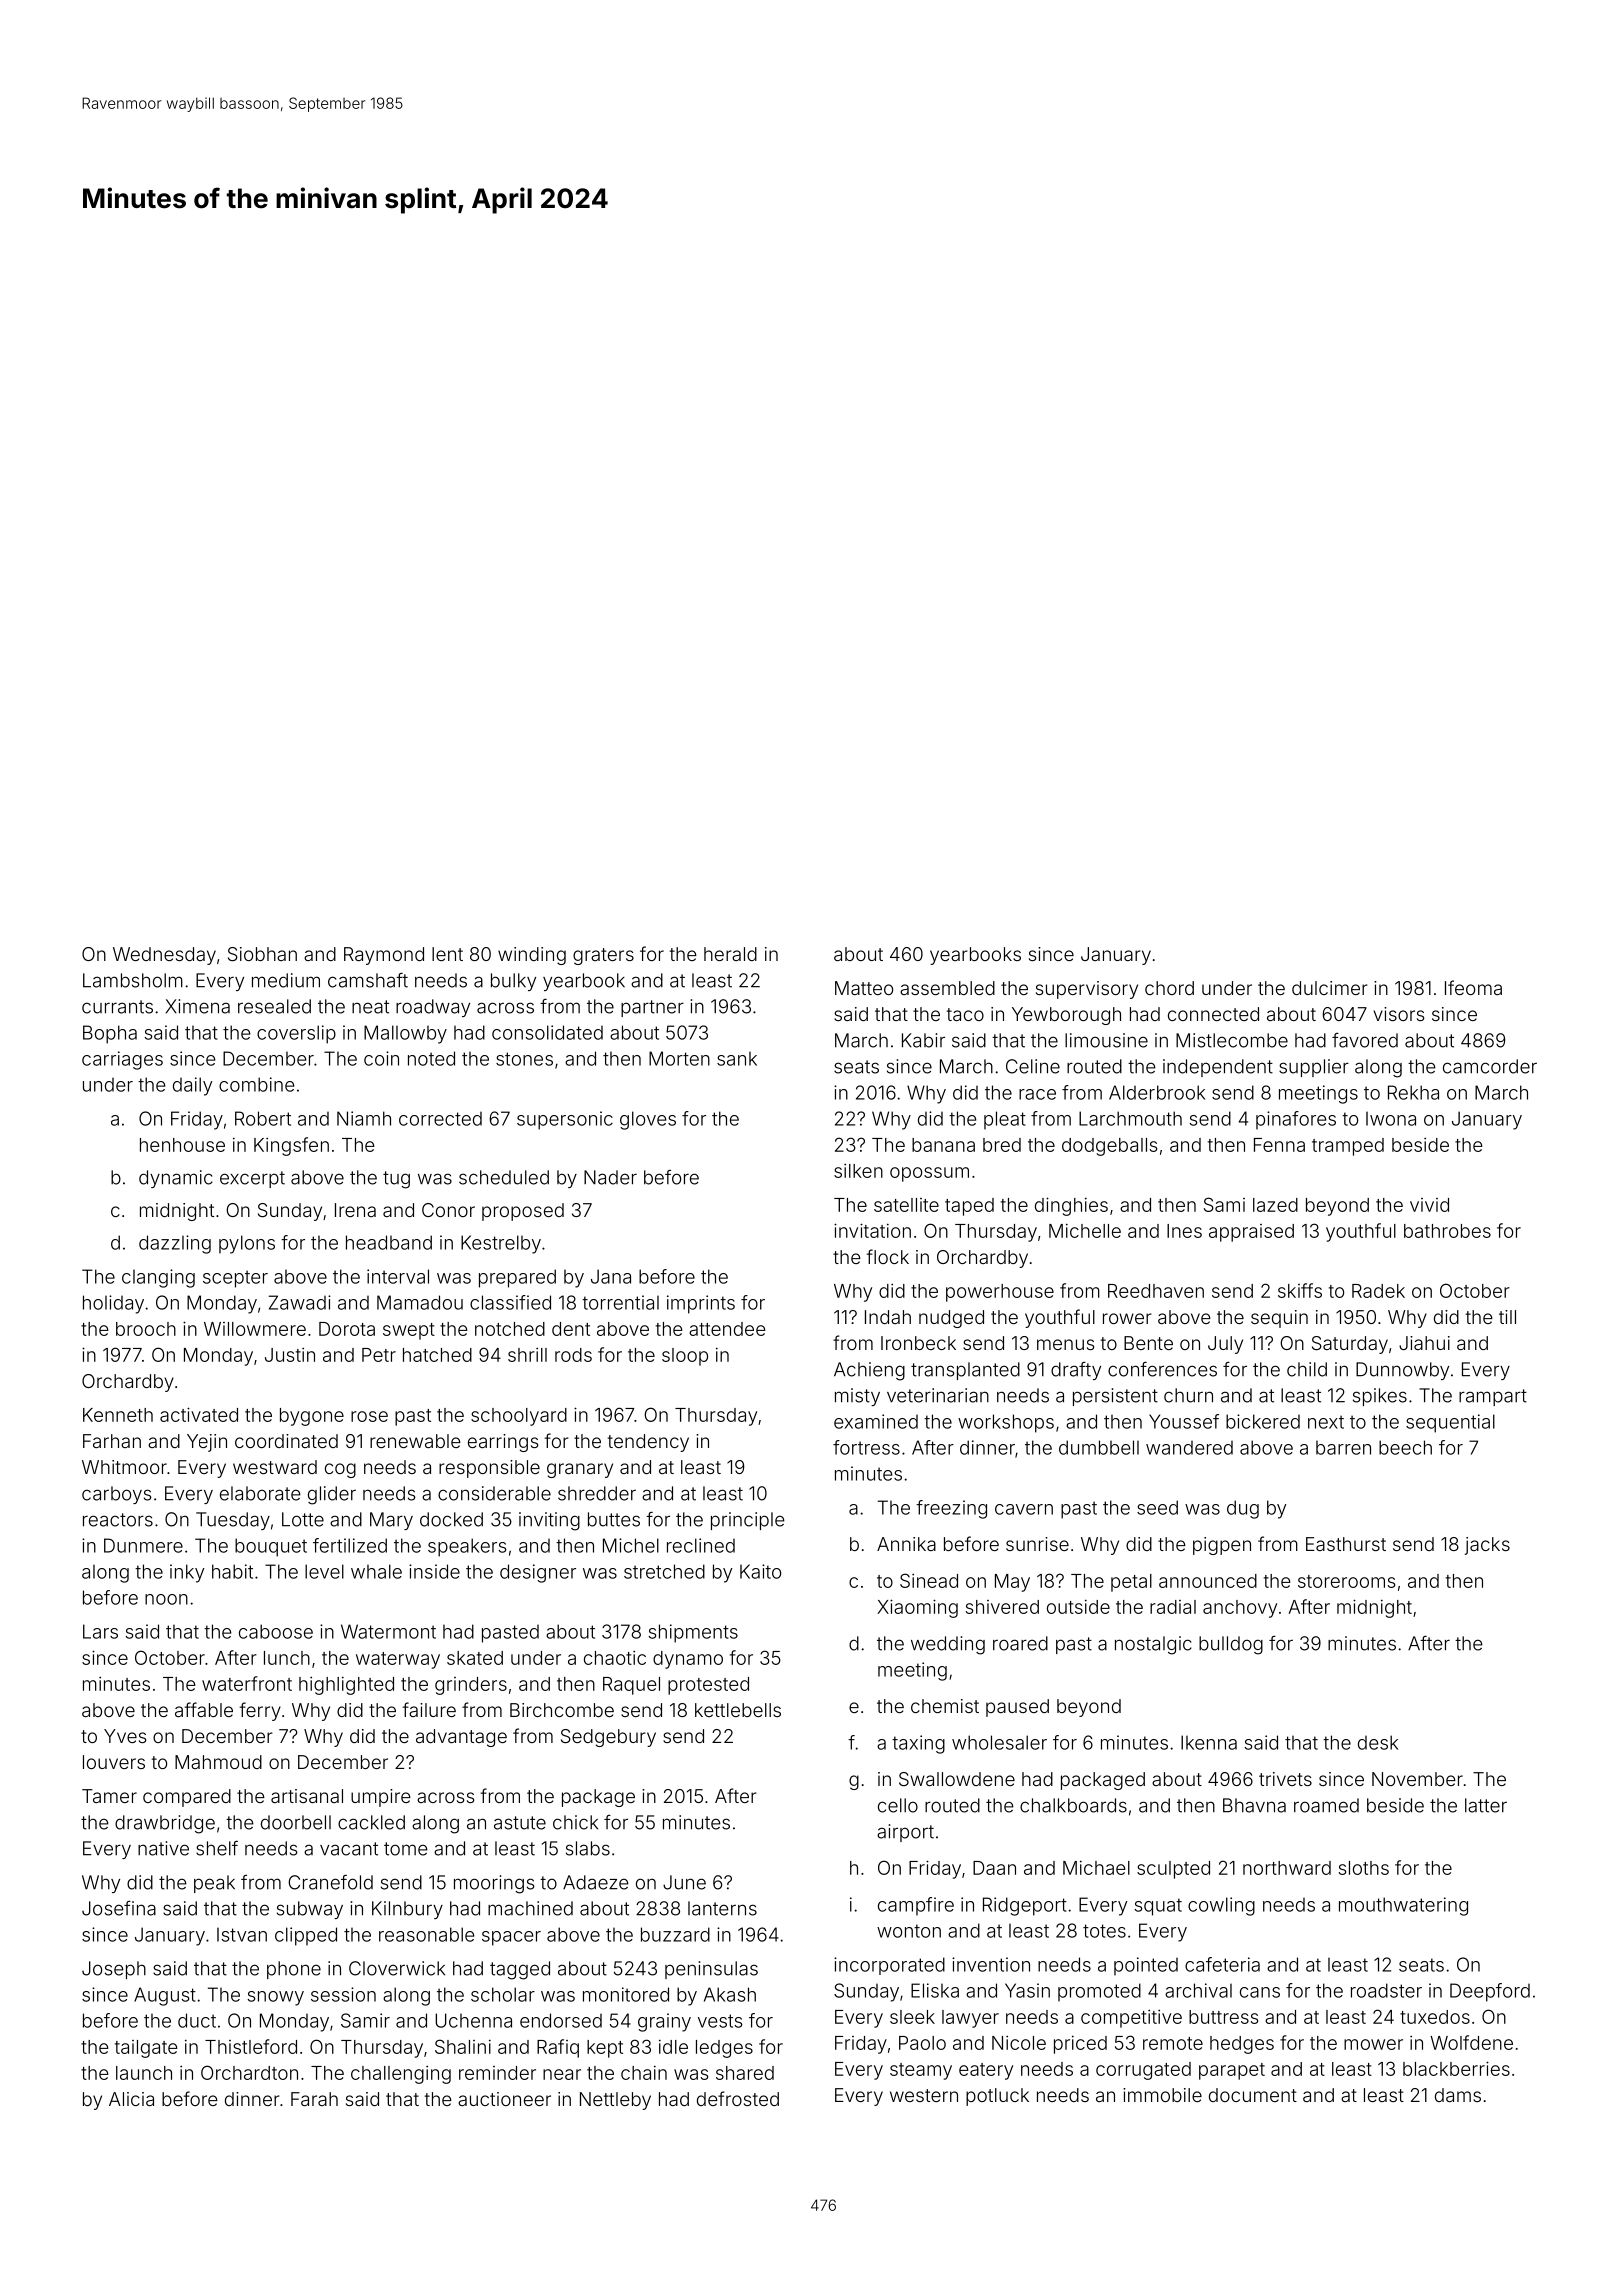 The height and width of the screenshot is (2292, 1620). What do you see at coordinates (1279, 1145) in the screenshot?
I see `Fenna` at bounding box center [1279, 1145].
